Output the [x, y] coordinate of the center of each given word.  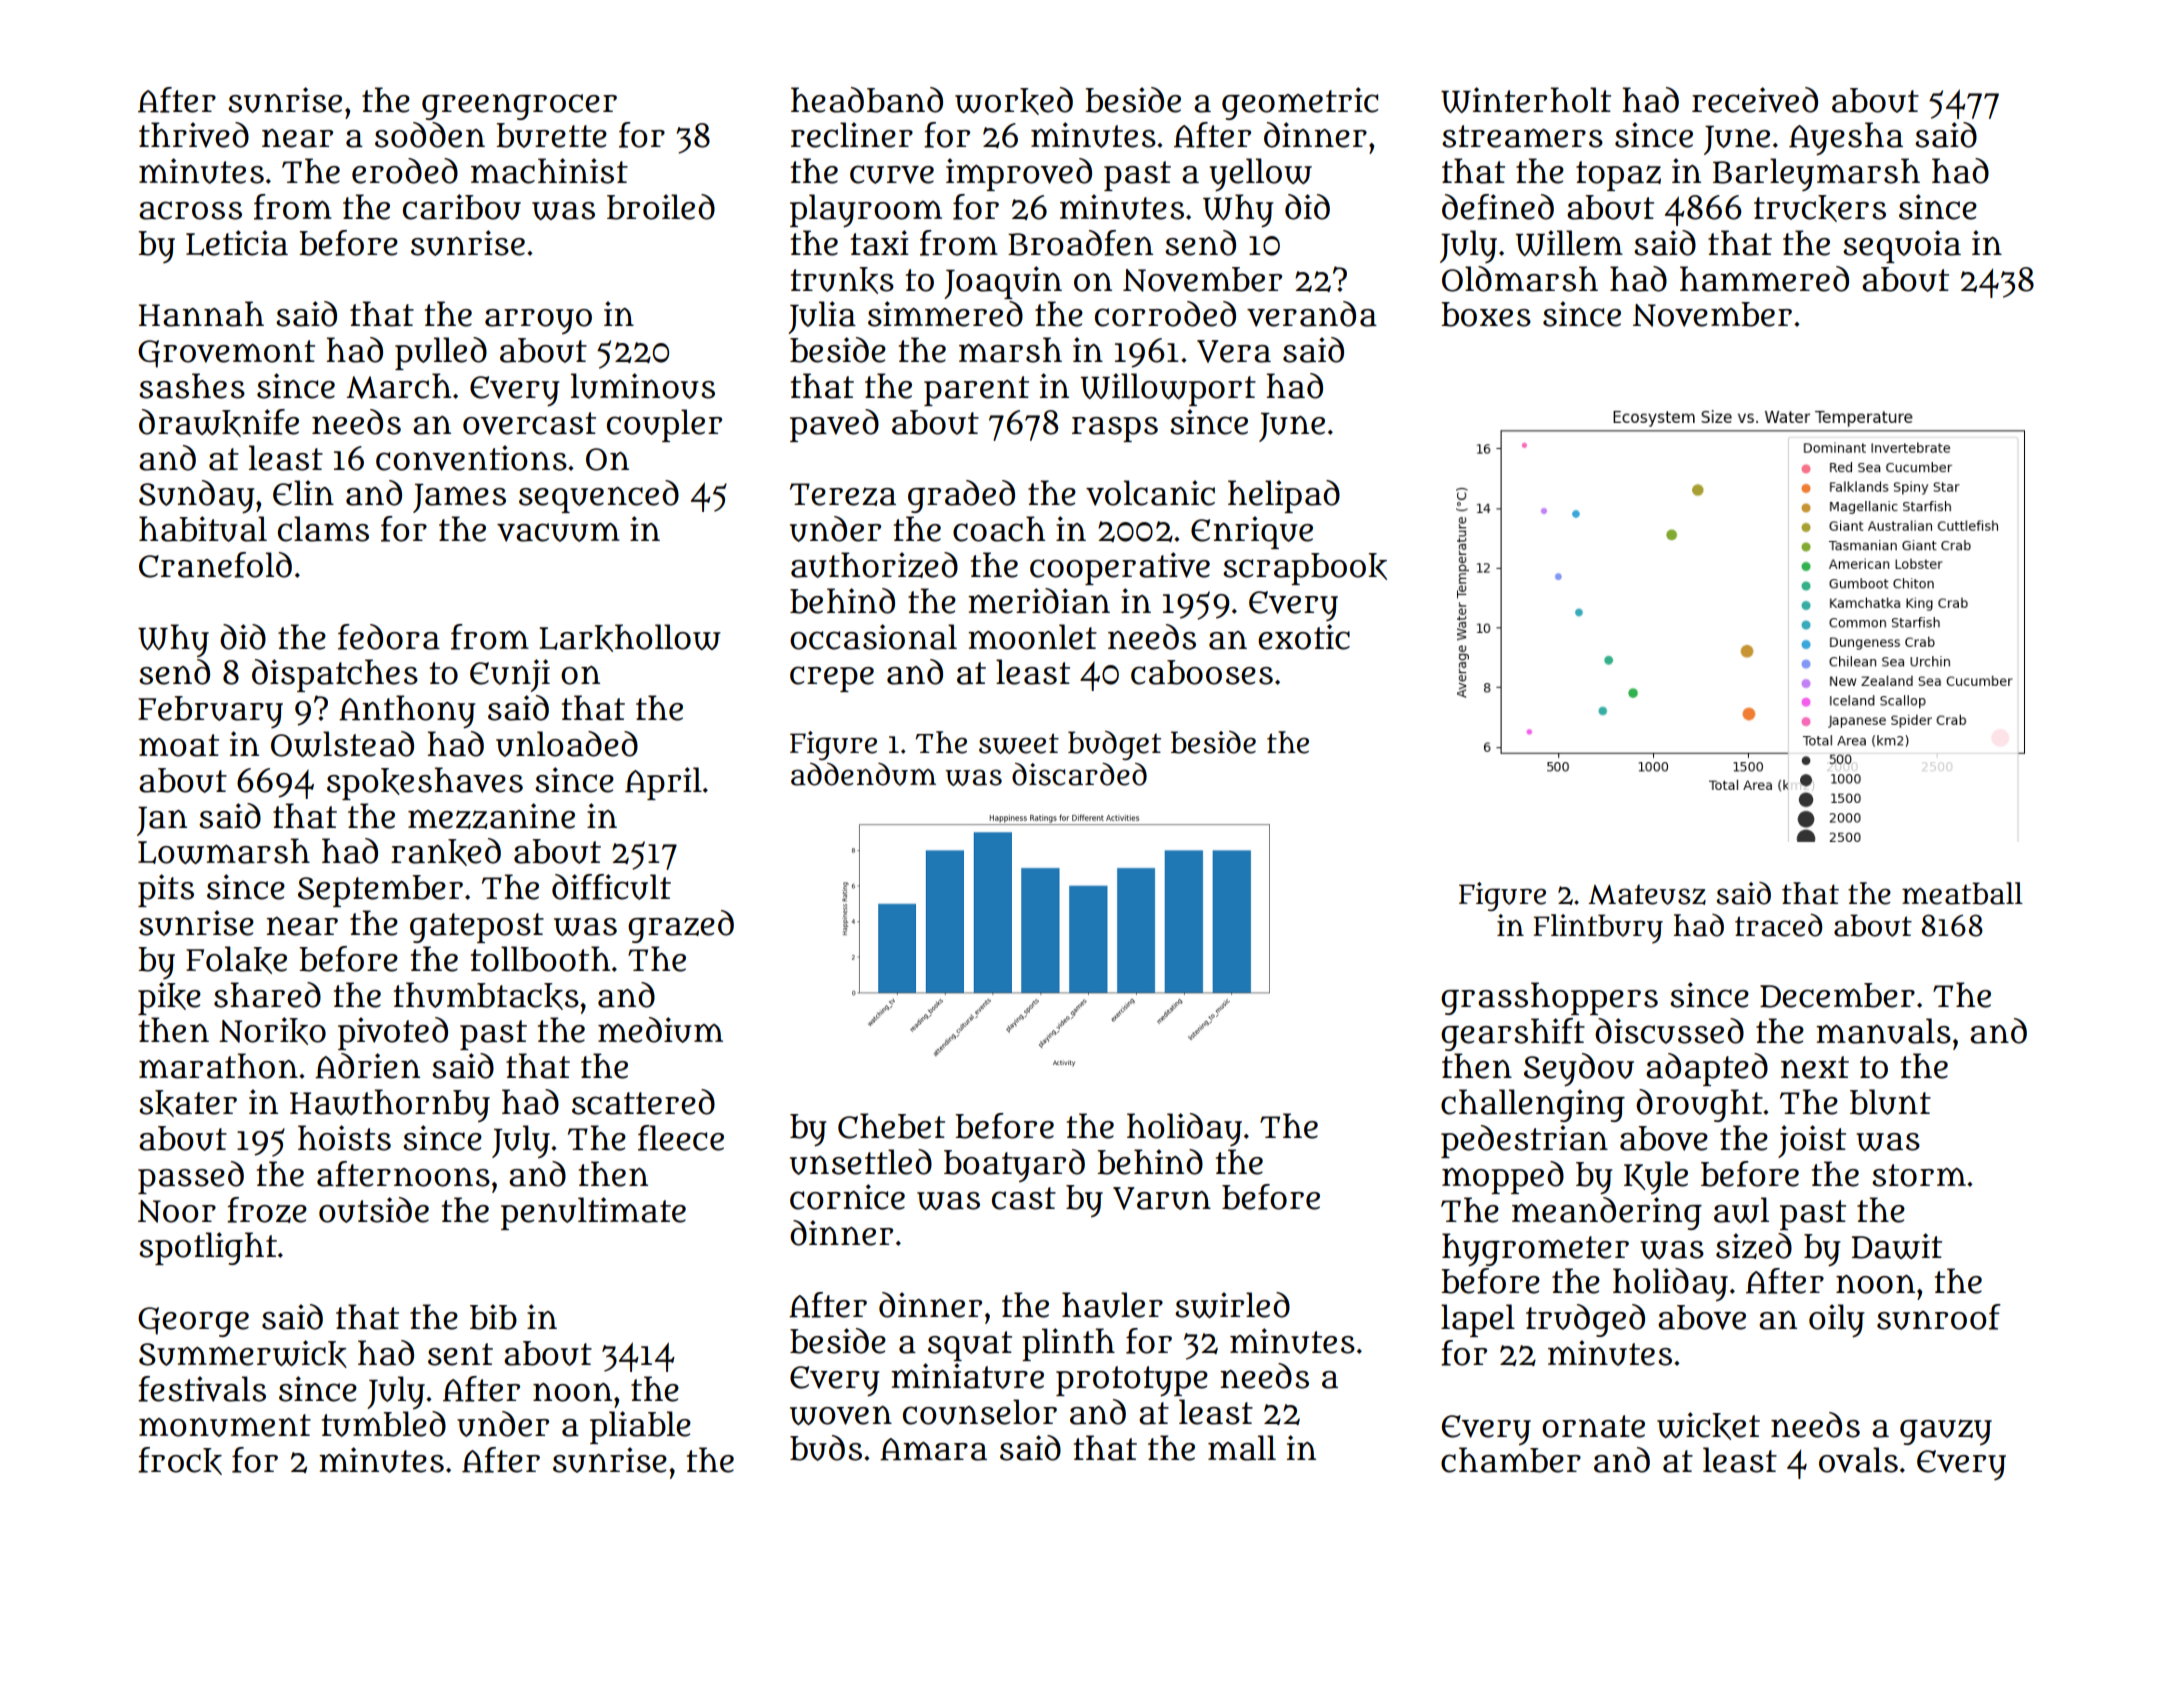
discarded [1079, 774]
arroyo [538, 322]
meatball [1962, 893]
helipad [1284, 496]
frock [180, 1461]
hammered [1764, 279]
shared [267, 995]
